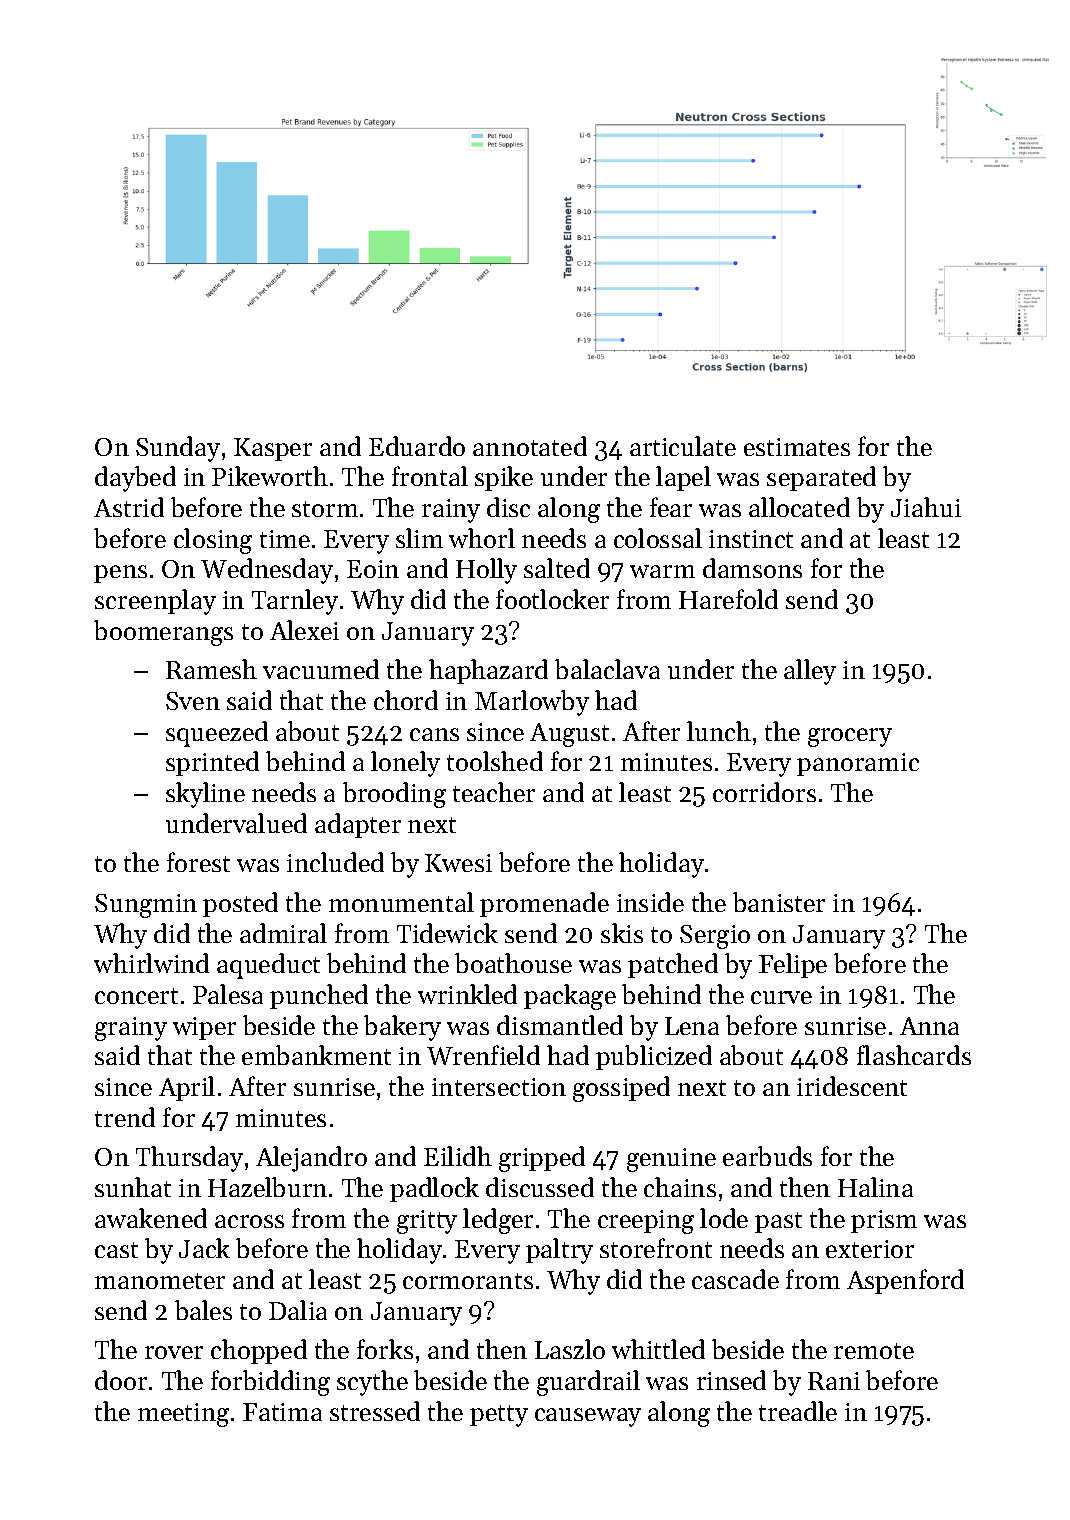 This screenshot has height=1520, width=1070. What do you see at coordinates (447, 933) in the screenshot?
I see `Tidewick` at bounding box center [447, 933].
